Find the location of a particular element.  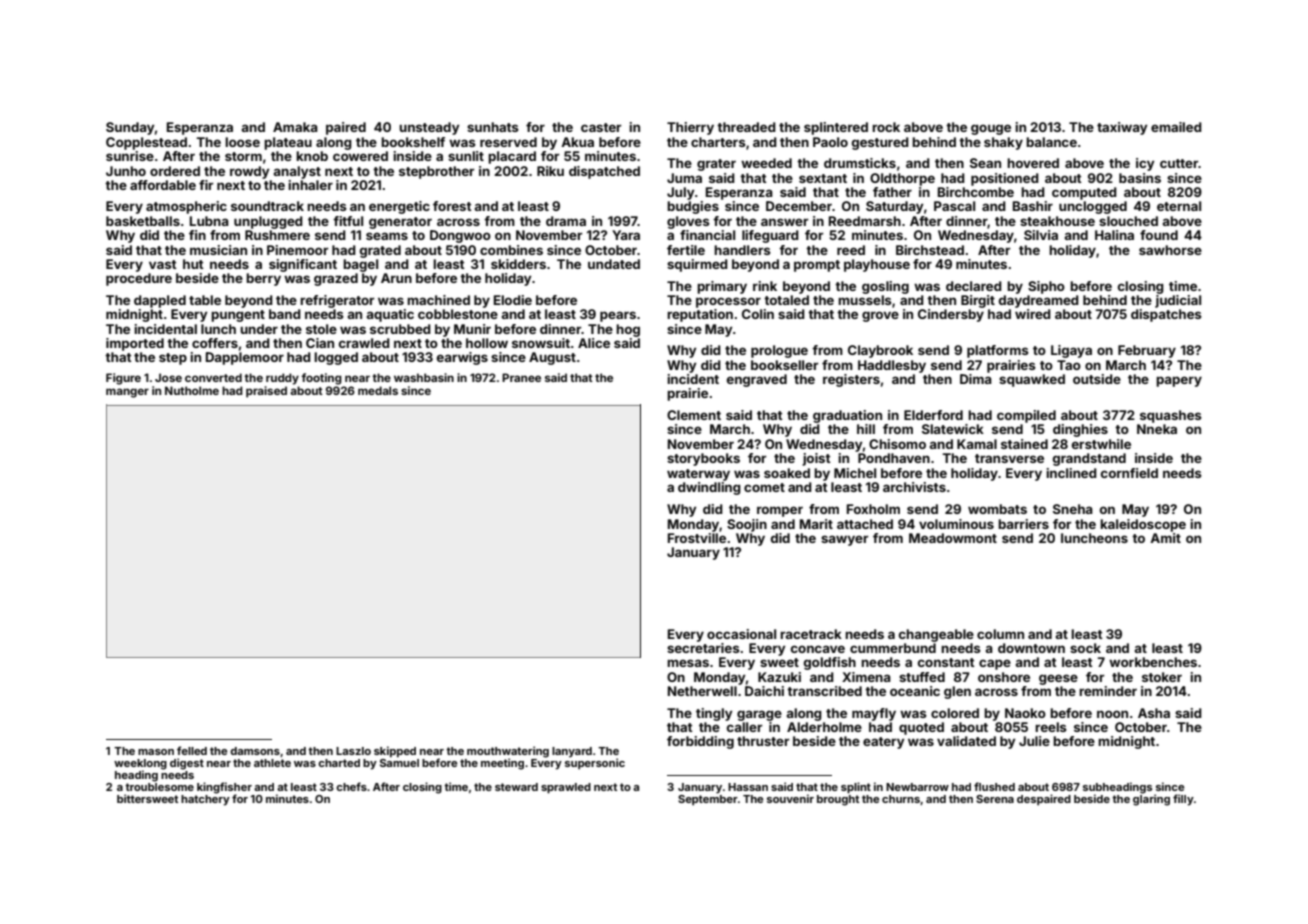

manger is located at coordinates (127, 393).
